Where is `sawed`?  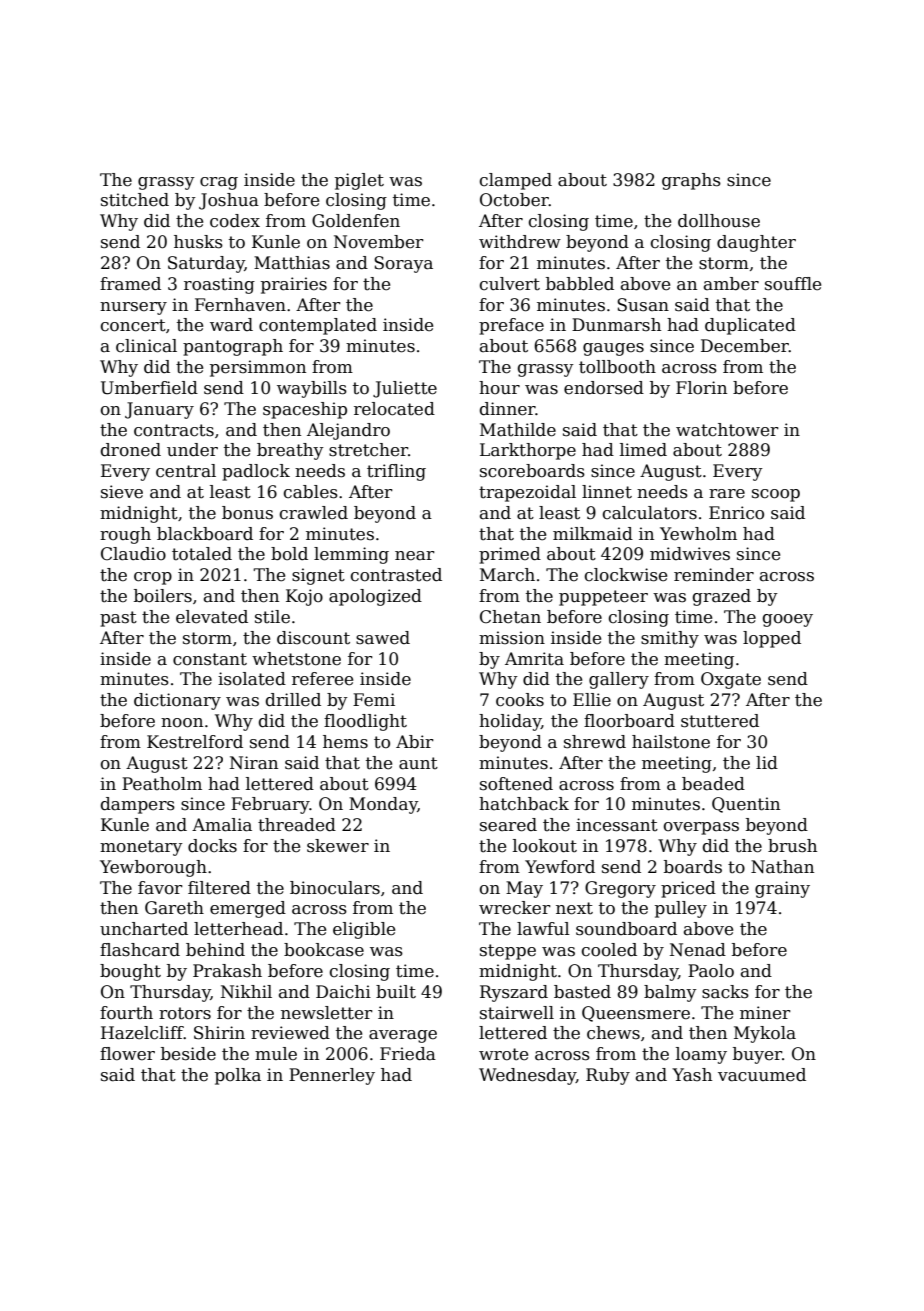
sawed is located at coordinates (383, 638).
